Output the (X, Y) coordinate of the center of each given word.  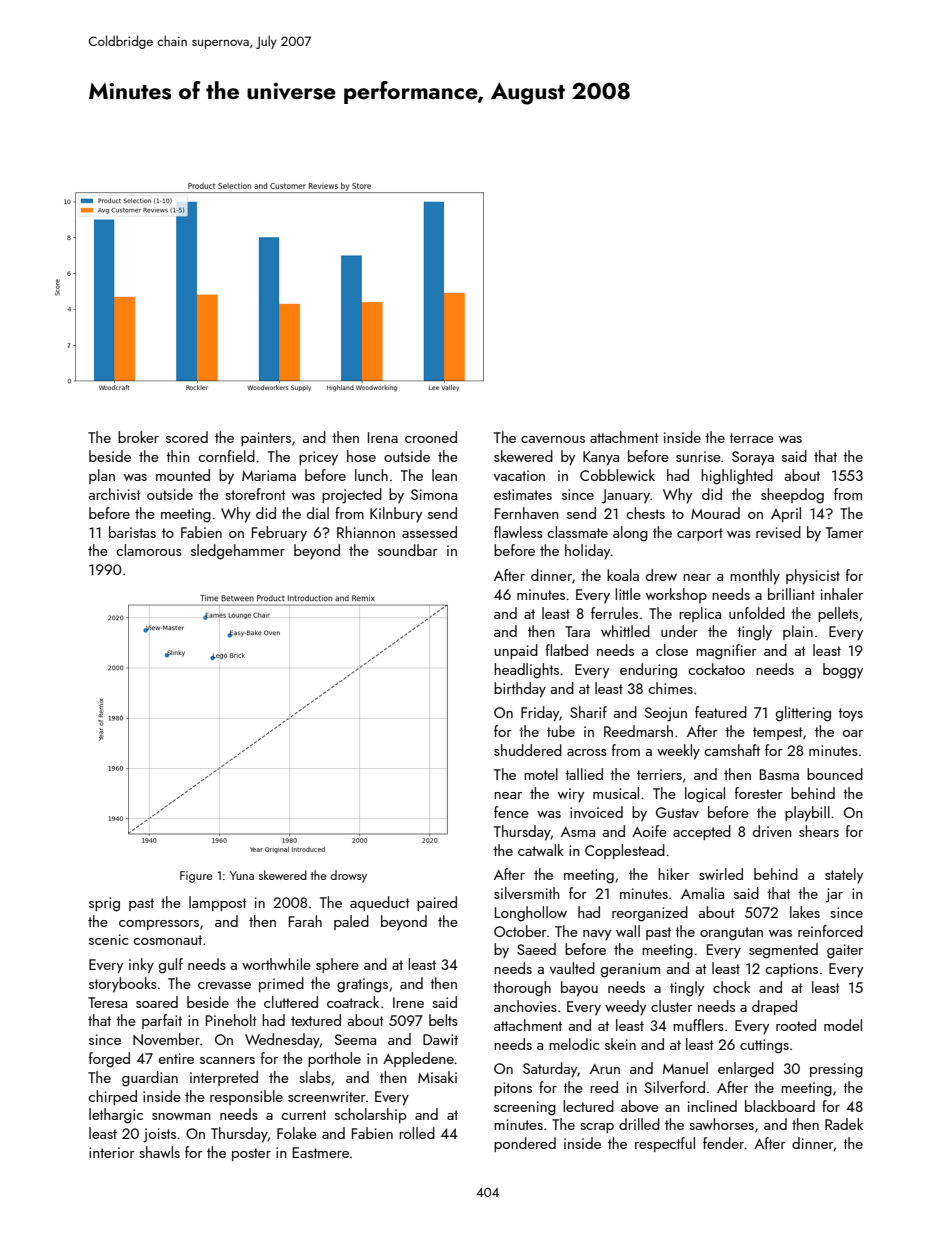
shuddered (528, 750)
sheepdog (792, 496)
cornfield (226, 456)
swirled (721, 874)
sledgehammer (238, 552)
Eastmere (321, 1152)
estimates (523, 494)
